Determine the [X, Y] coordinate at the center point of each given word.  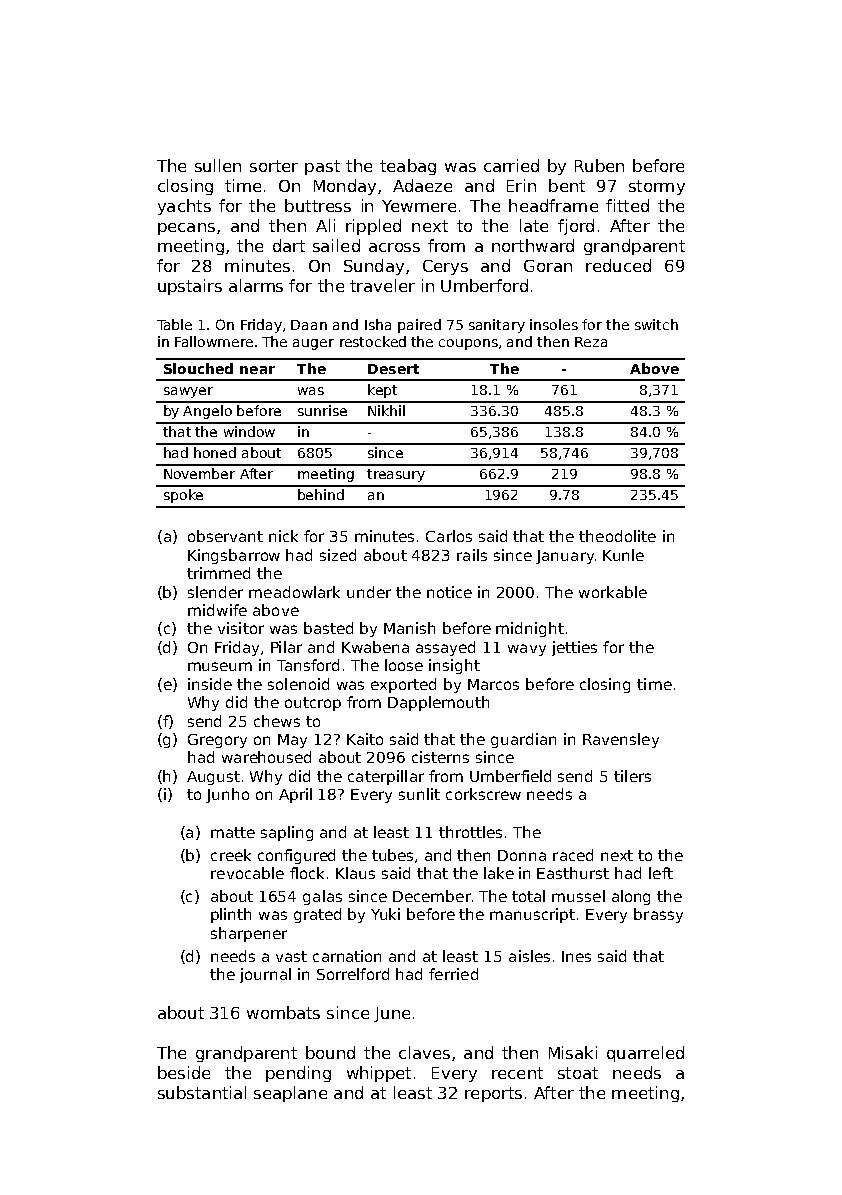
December [432, 896]
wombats [283, 1012]
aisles [529, 956]
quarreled [645, 1054]
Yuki [385, 914]
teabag [408, 167]
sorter [274, 166]
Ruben [599, 165]
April [295, 795]
